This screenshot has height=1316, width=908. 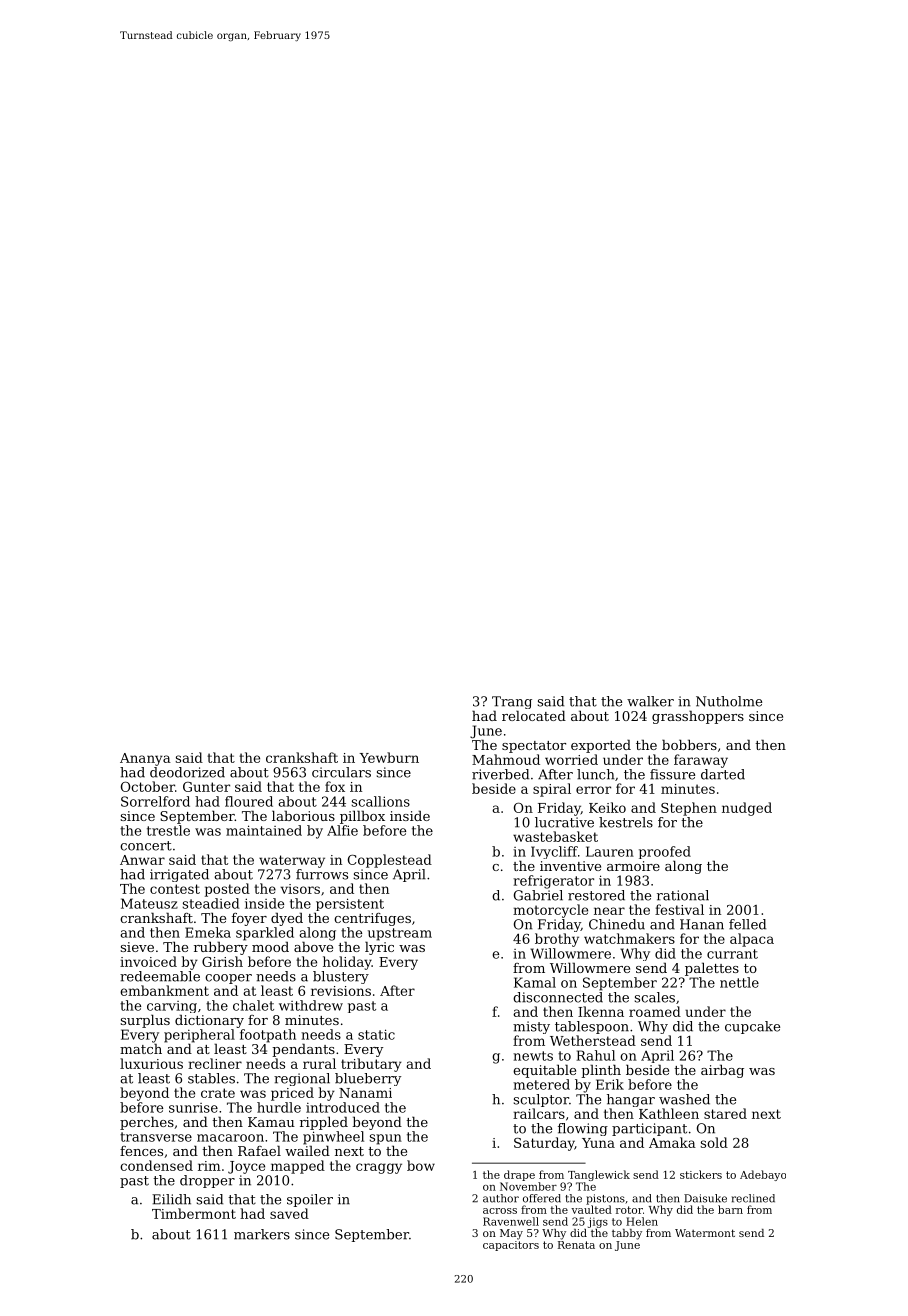 I want to click on stables, so click(x=211, y=1078).
